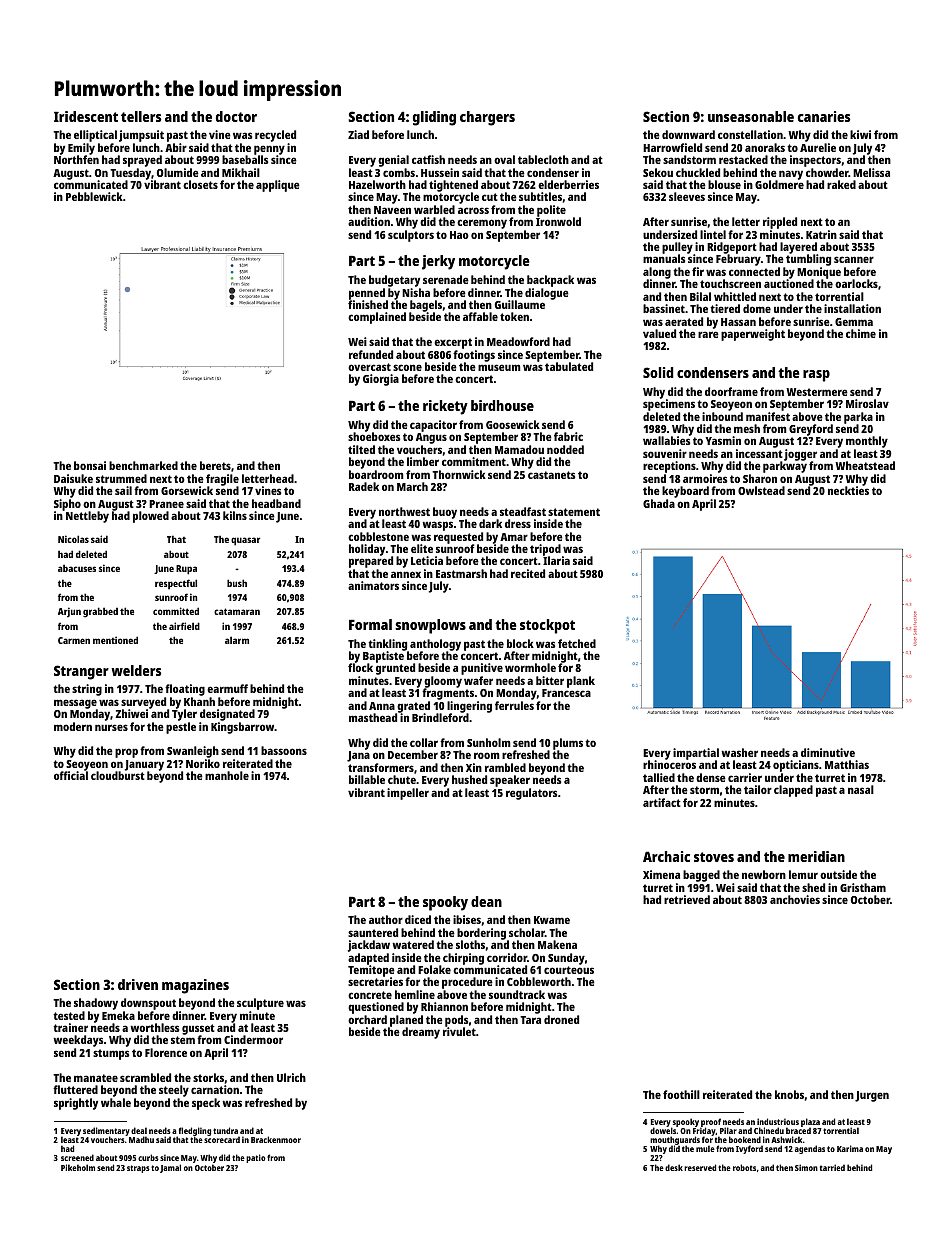 This document has width=952, height=1233. What do you see at coordinates (243, 728) in the document?
I see `Kingsbarrow` at bounding box center [243, 728].
